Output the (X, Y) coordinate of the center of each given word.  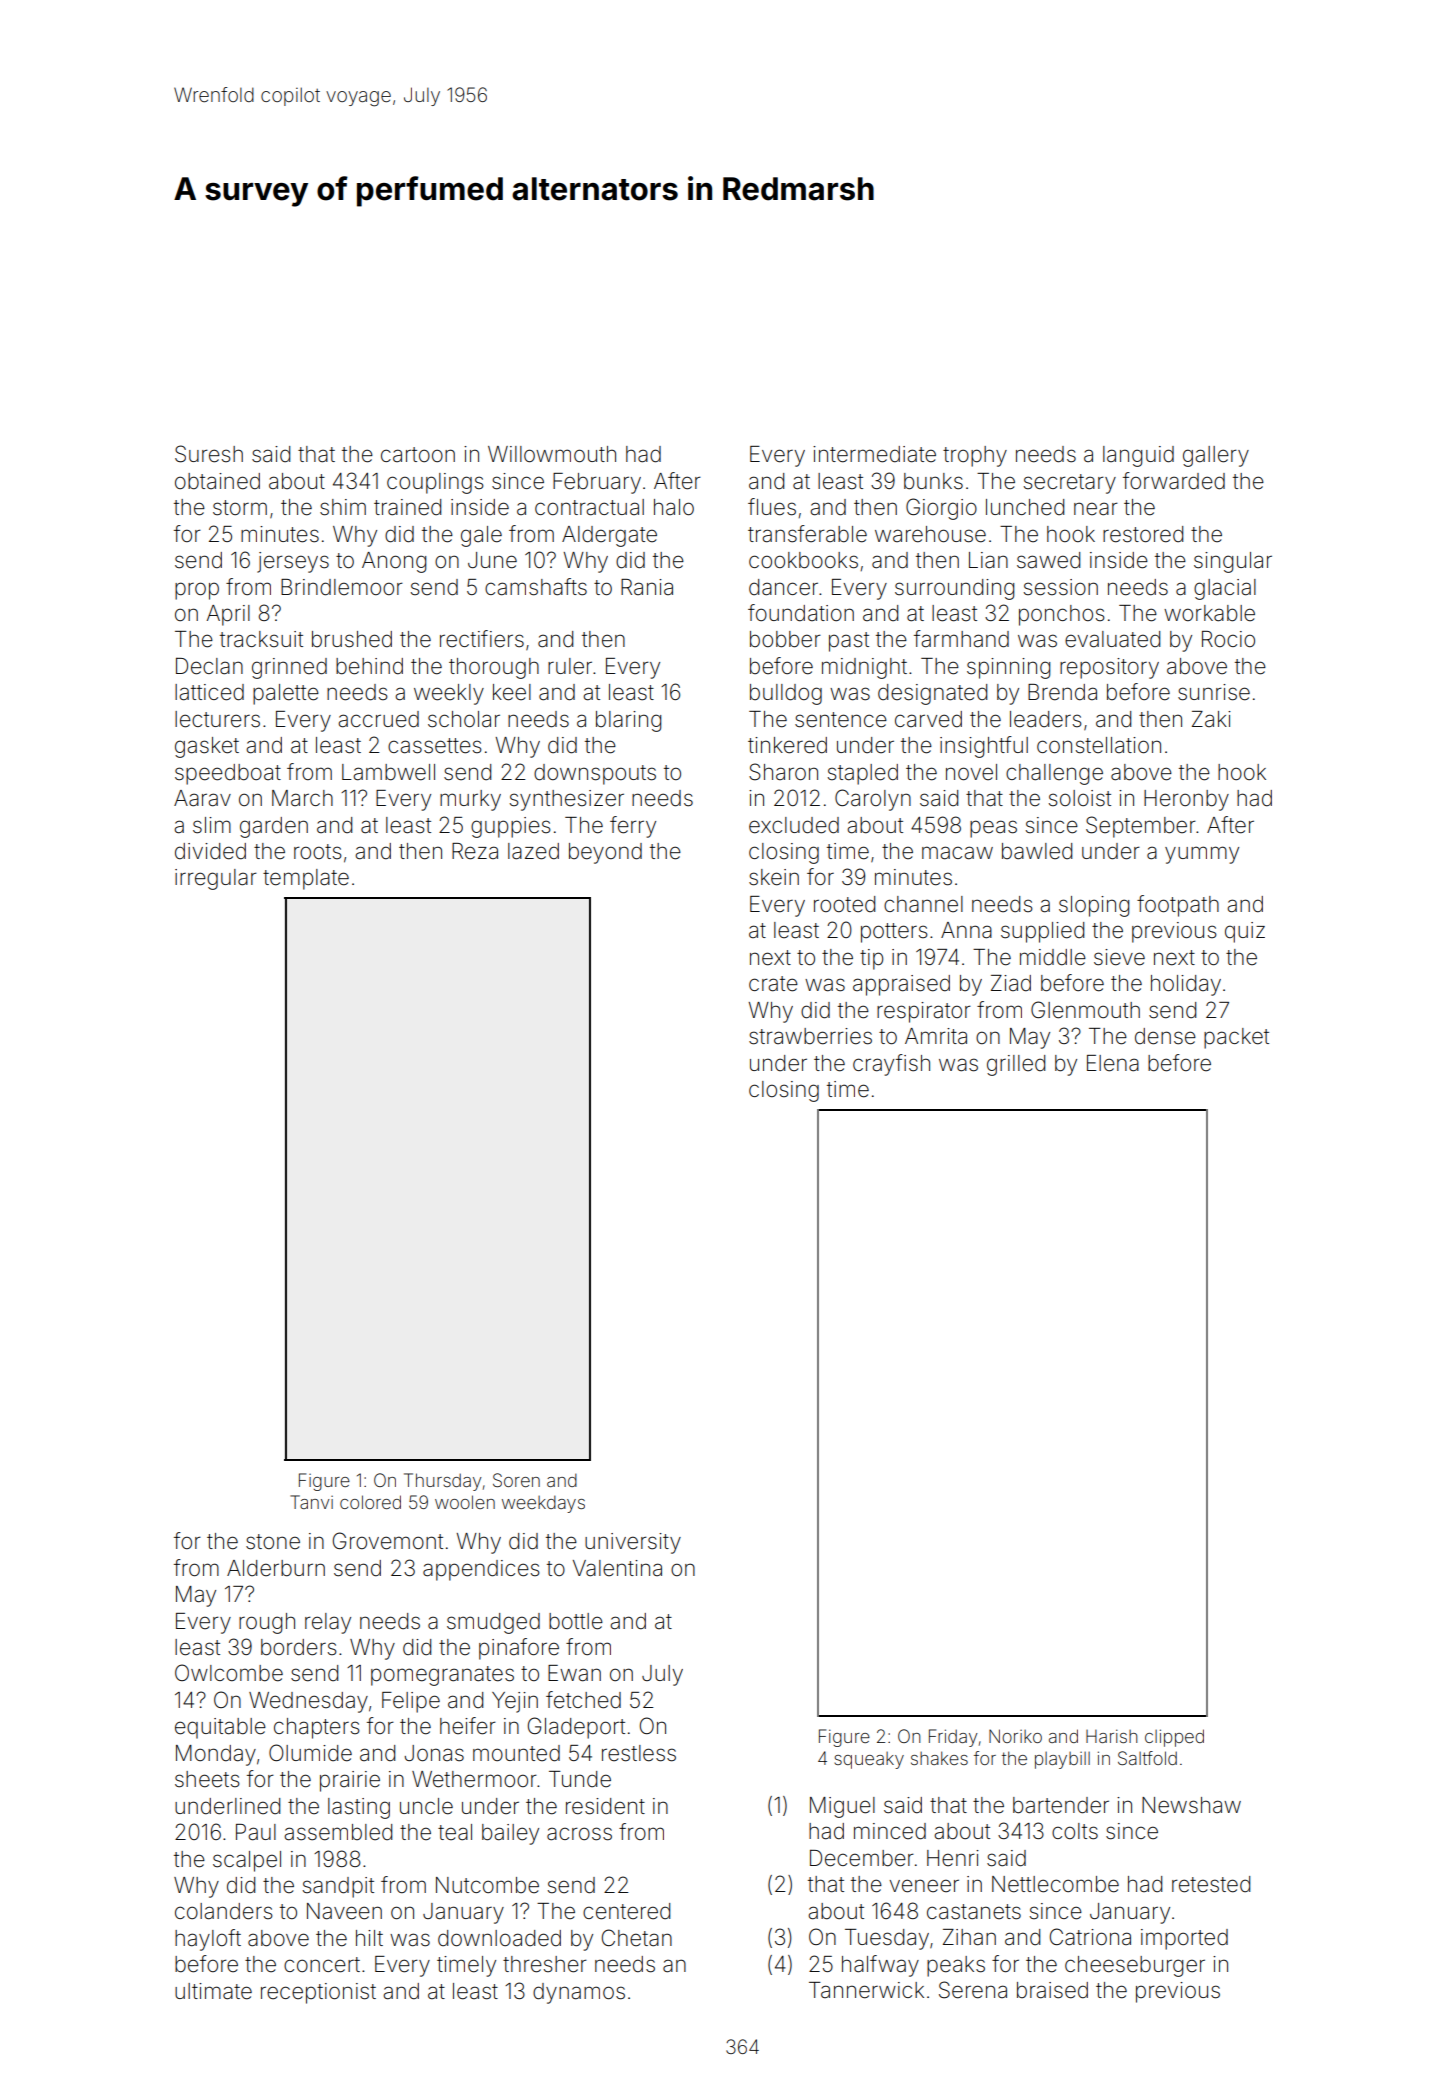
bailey (510, 1834)
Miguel (842, 1807)
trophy (975, 456)
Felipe (411, 1702)
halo (674, 507)
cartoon (418, 454)
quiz (1245, 932)
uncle (426, 1806)
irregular (216, 879)
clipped (1174, 1738)
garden (274, 827)
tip (871, 959)
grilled (1016, 1065)
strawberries (810, 1036)
